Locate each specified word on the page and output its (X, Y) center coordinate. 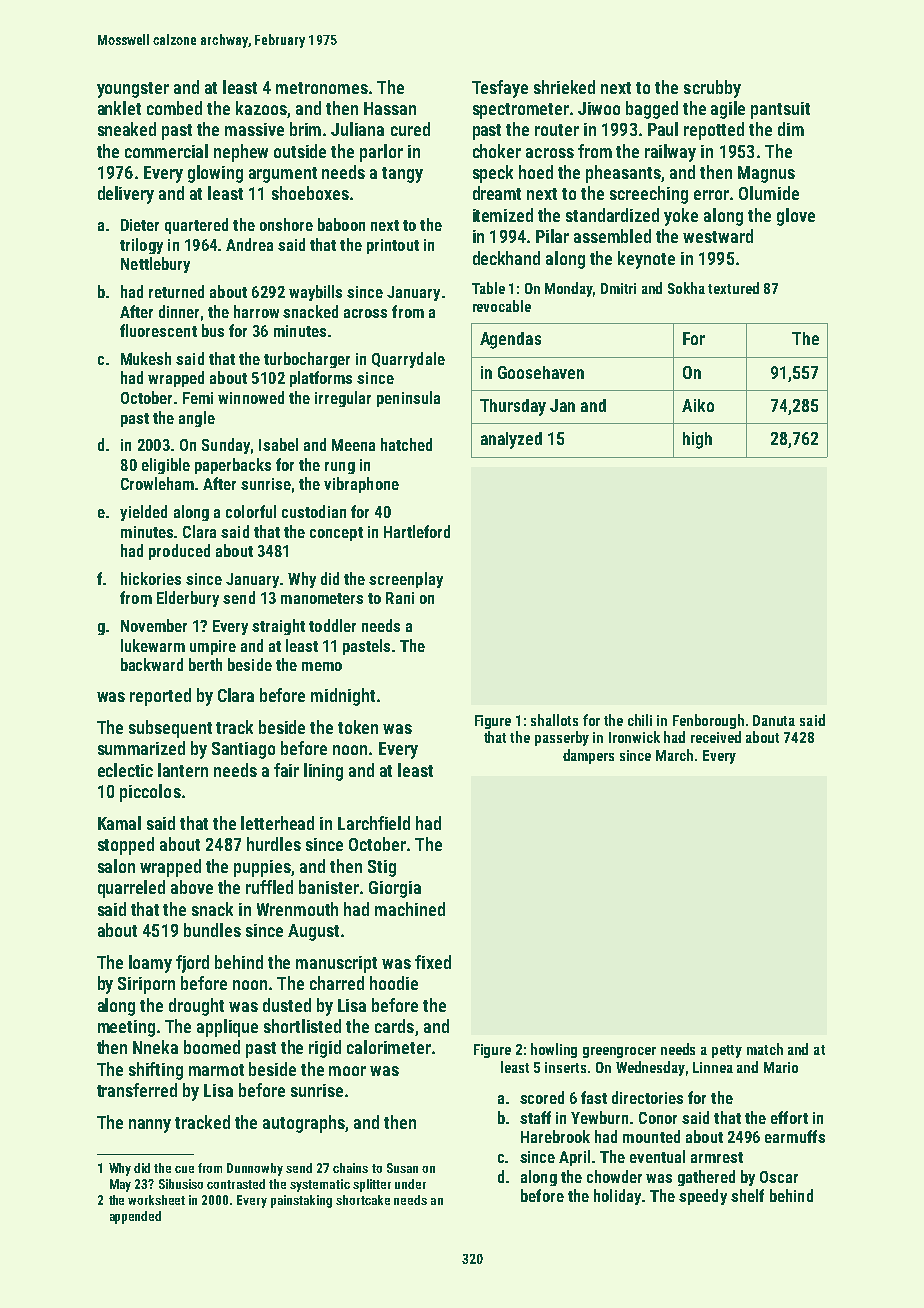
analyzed (511, 440)
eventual (657, 1156)
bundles (212, 930)
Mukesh (146, 358)
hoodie (394, 983)
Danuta (774, 720)
